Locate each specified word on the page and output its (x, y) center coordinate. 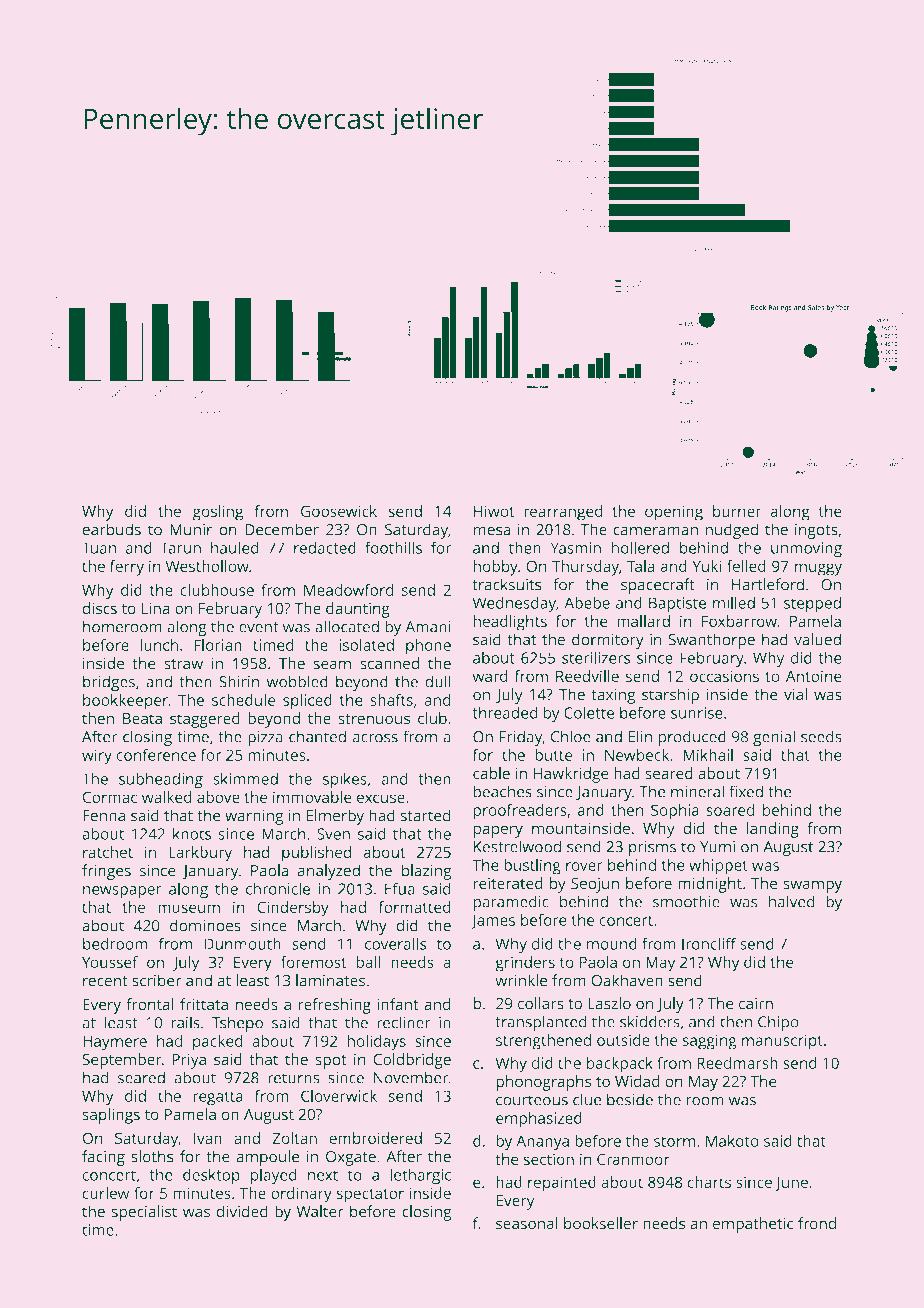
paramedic (511, 903)
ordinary (301, 1195)
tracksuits (507, 584)
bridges (109, 683)
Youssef (110, 962)
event (258, 627)
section (549, 1159)
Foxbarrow (739, 621)
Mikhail (708, 755)
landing (773, 830)
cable (491, 773)
